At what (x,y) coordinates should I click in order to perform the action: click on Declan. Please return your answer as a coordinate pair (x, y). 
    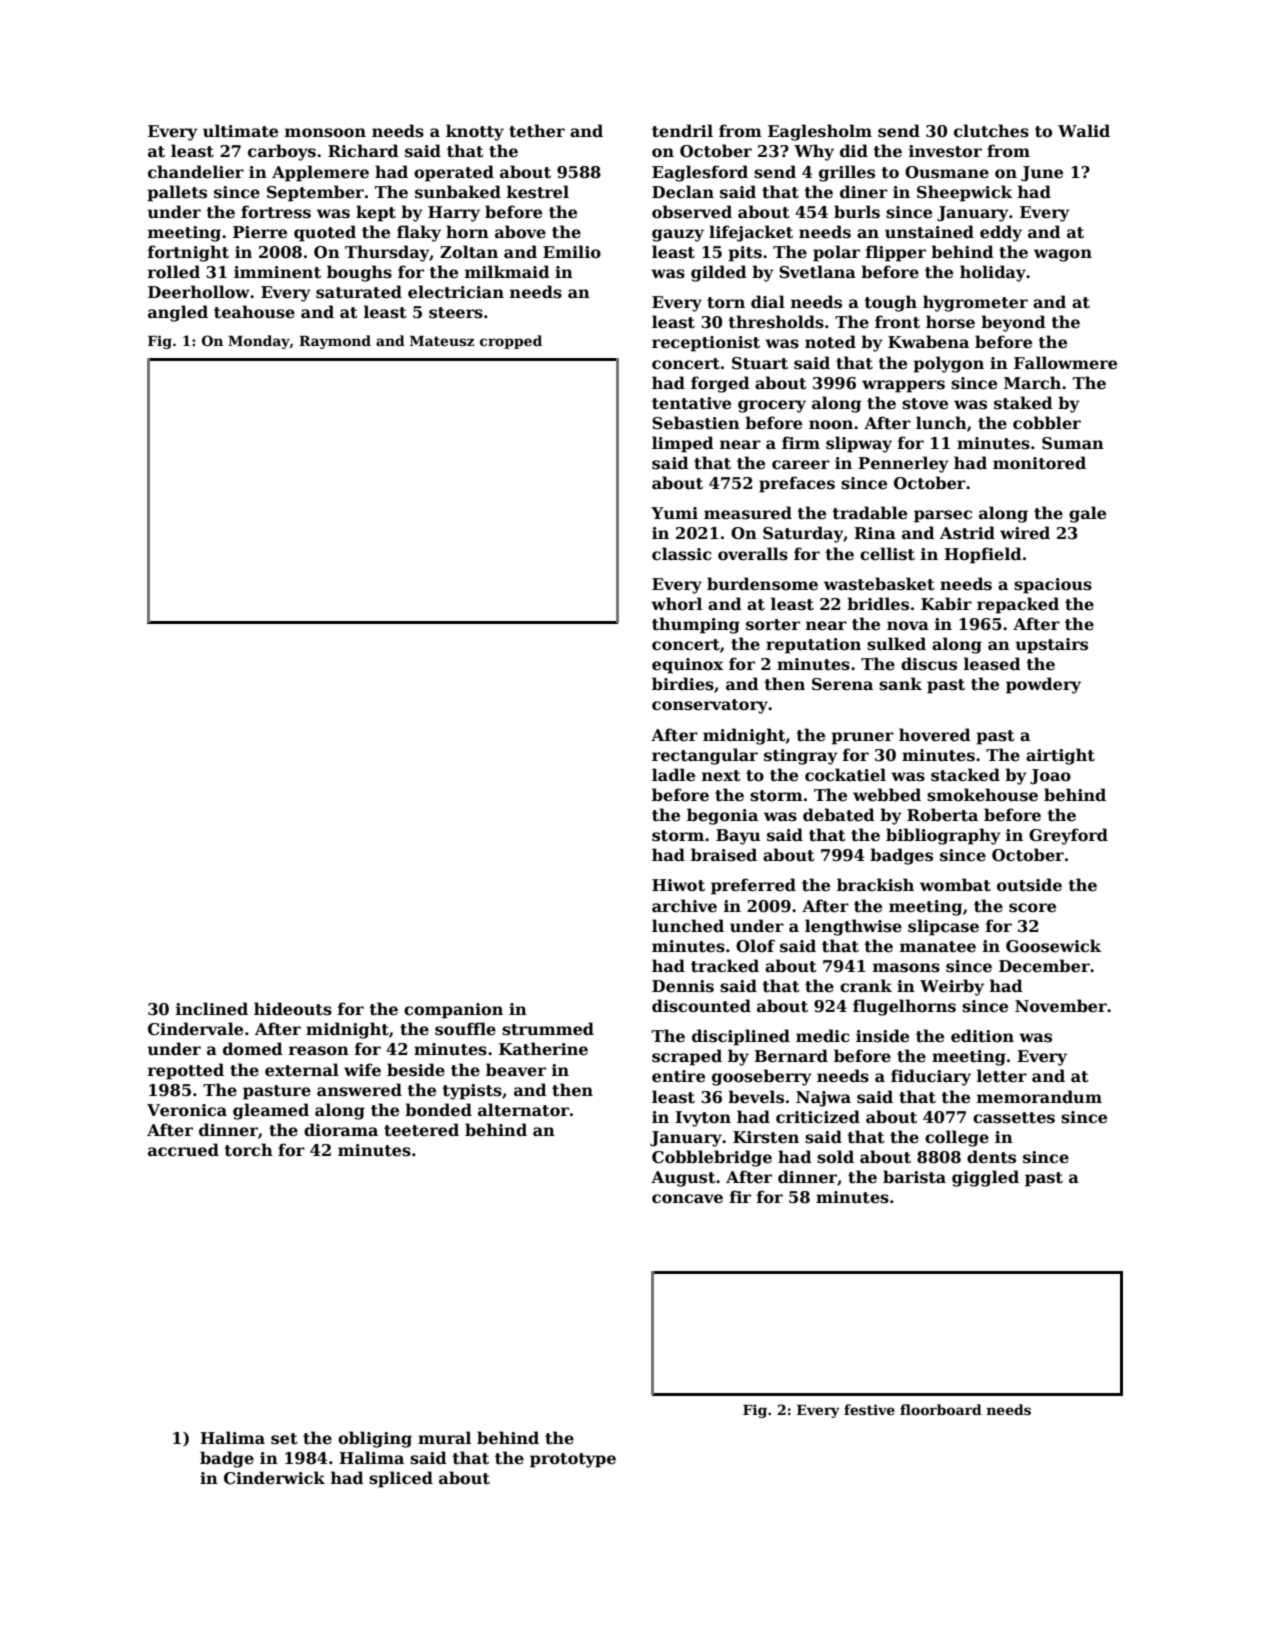
    Looking at the image, I should click on (683, 192).
